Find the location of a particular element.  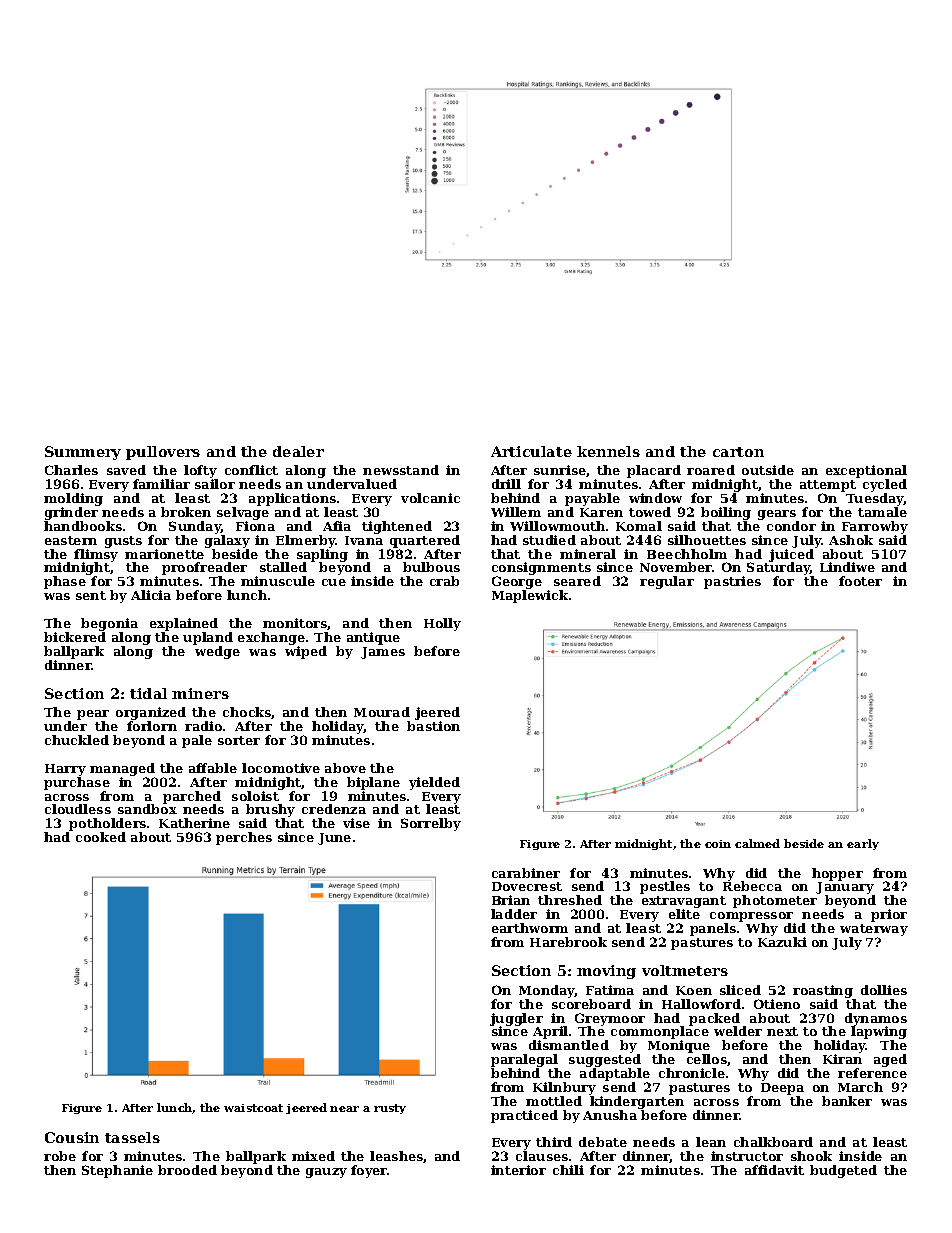

Lindiwe is located at coordinates (847, 567).
